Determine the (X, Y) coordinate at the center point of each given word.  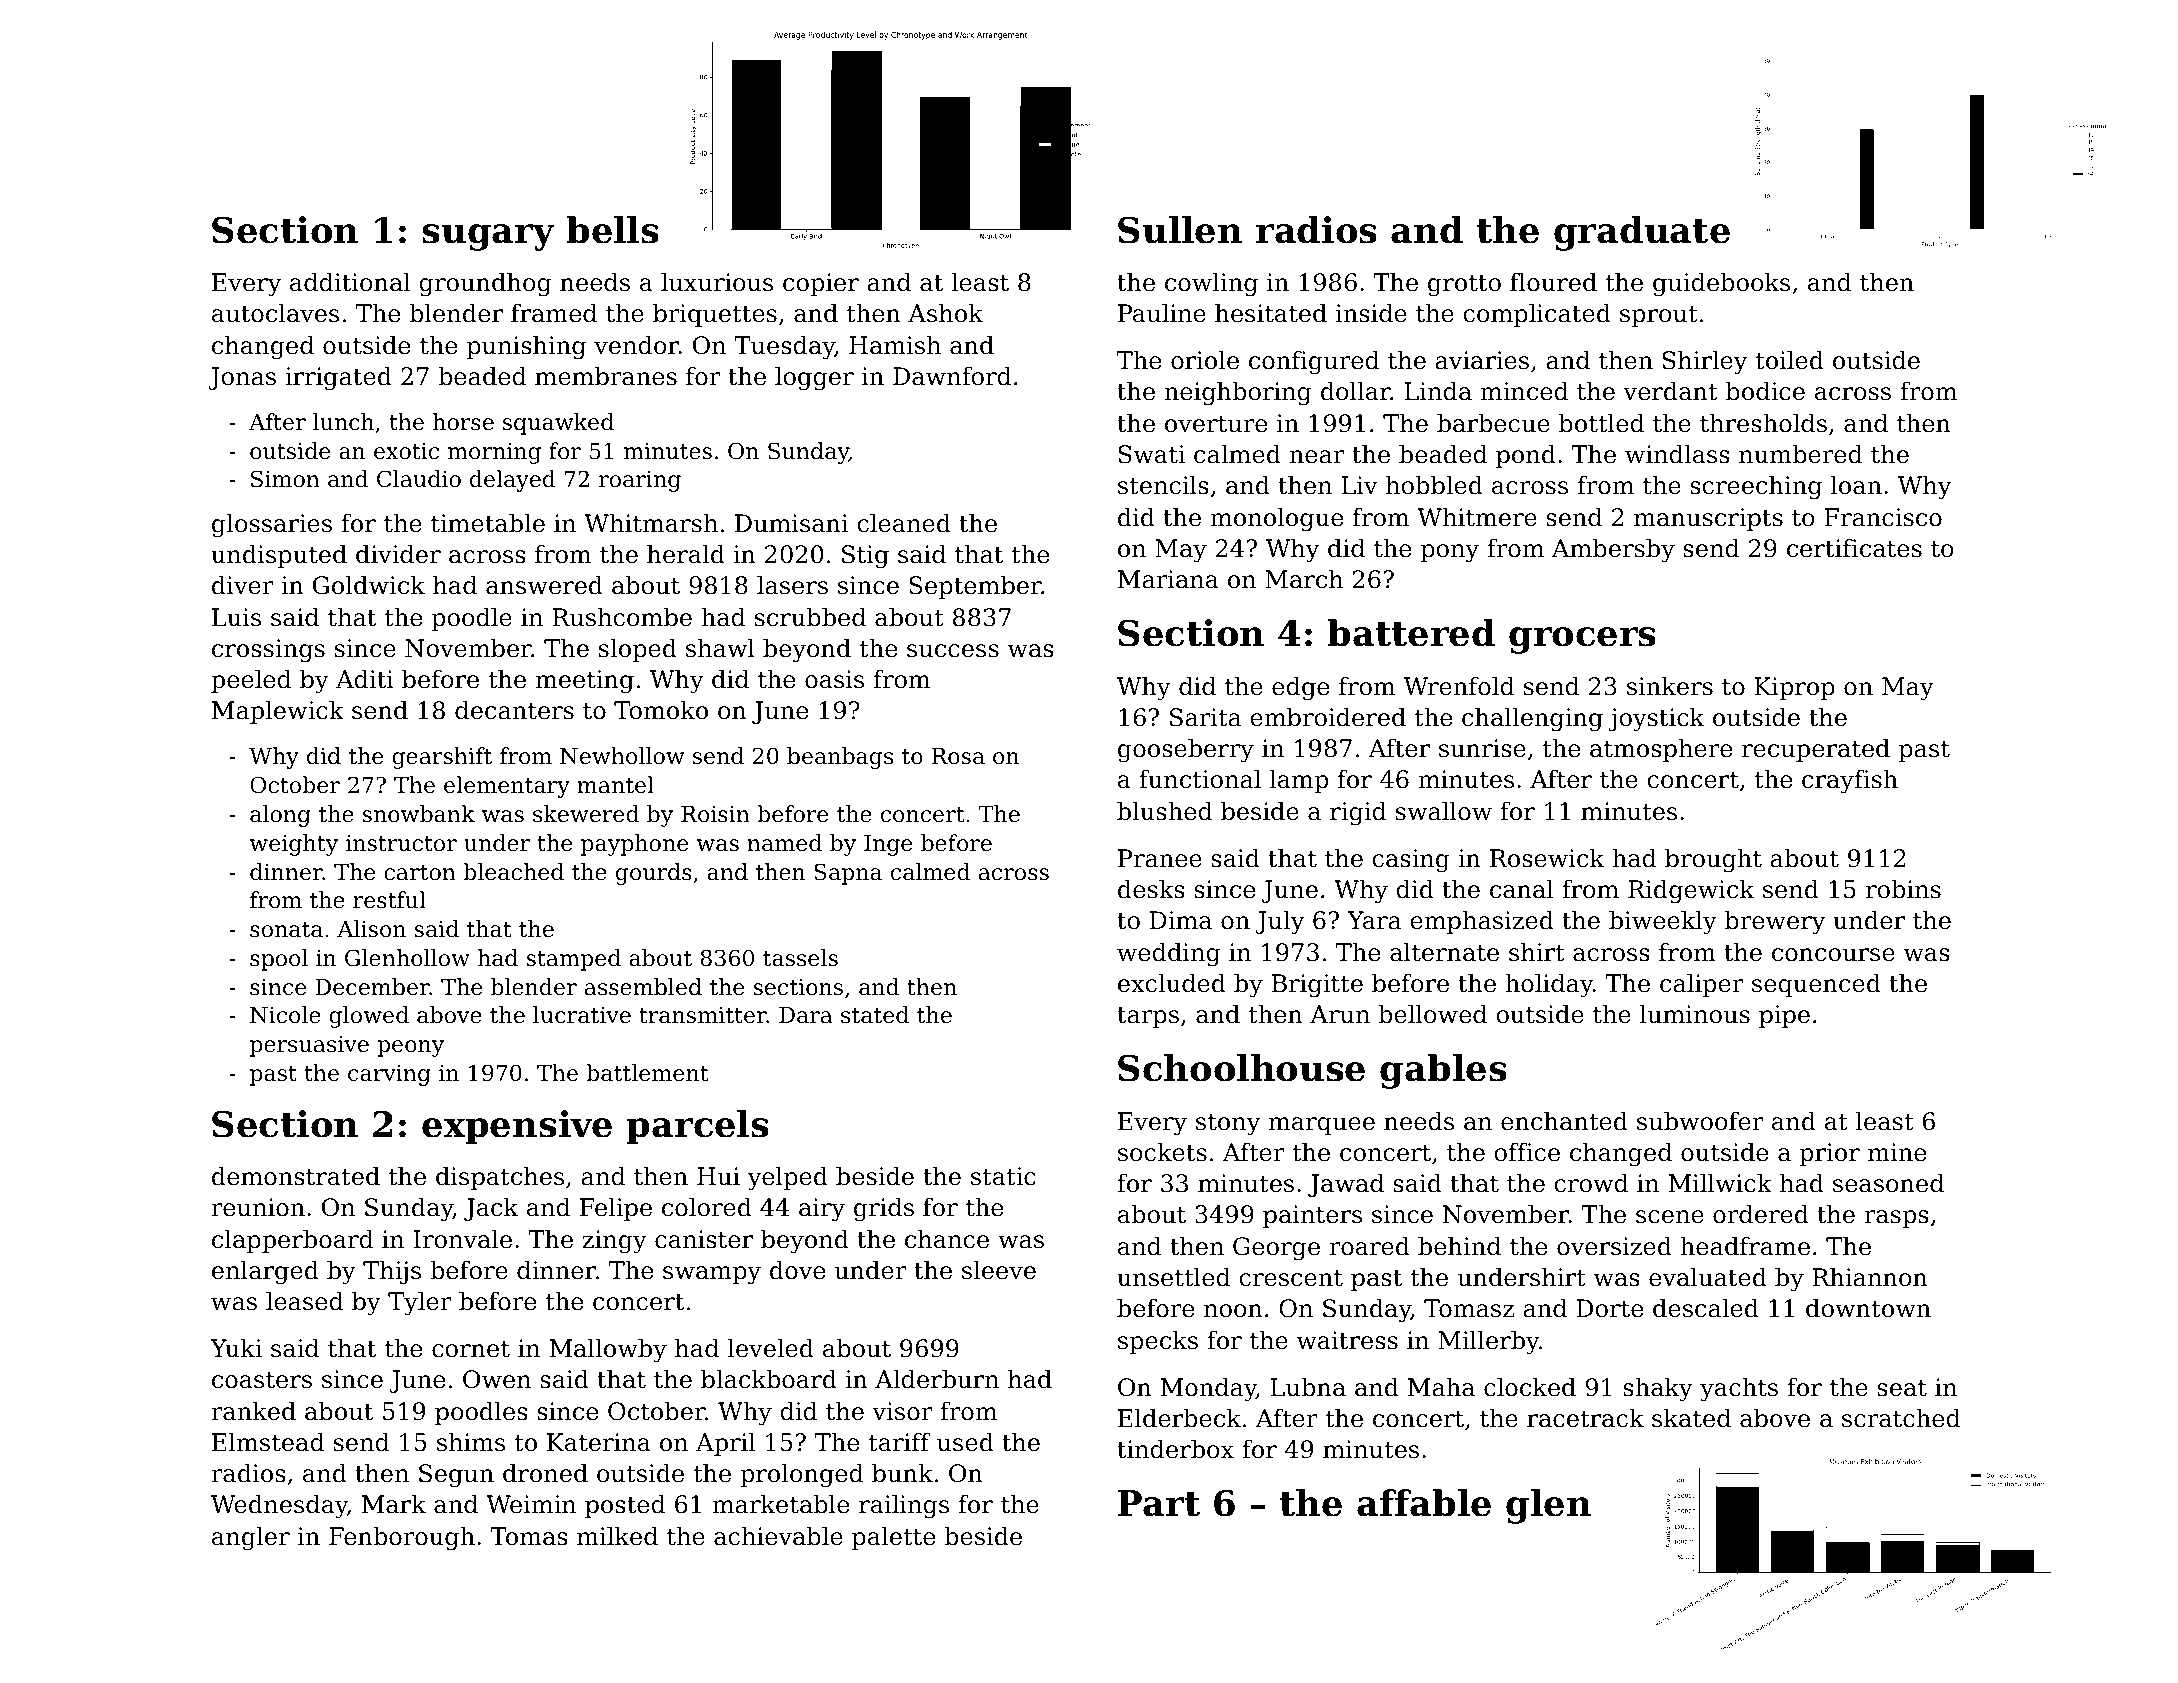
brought (1713, 860)
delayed (513, 481)
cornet (471, 1349)
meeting (585, 682)
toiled (1790, 360)
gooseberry (1186, 750)
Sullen (1180, 230)
